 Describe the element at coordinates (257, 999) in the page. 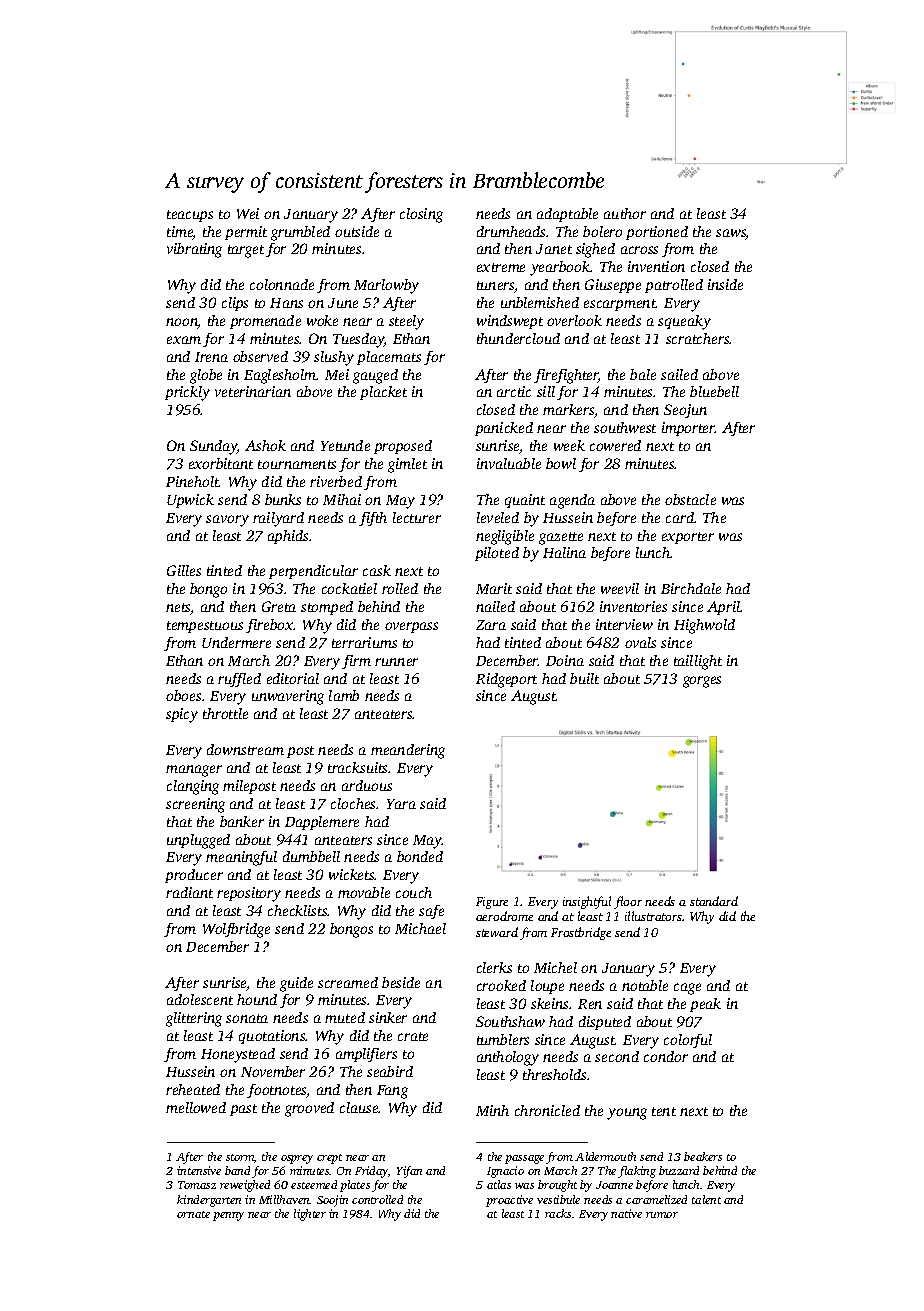

I see `hound` at that location.
